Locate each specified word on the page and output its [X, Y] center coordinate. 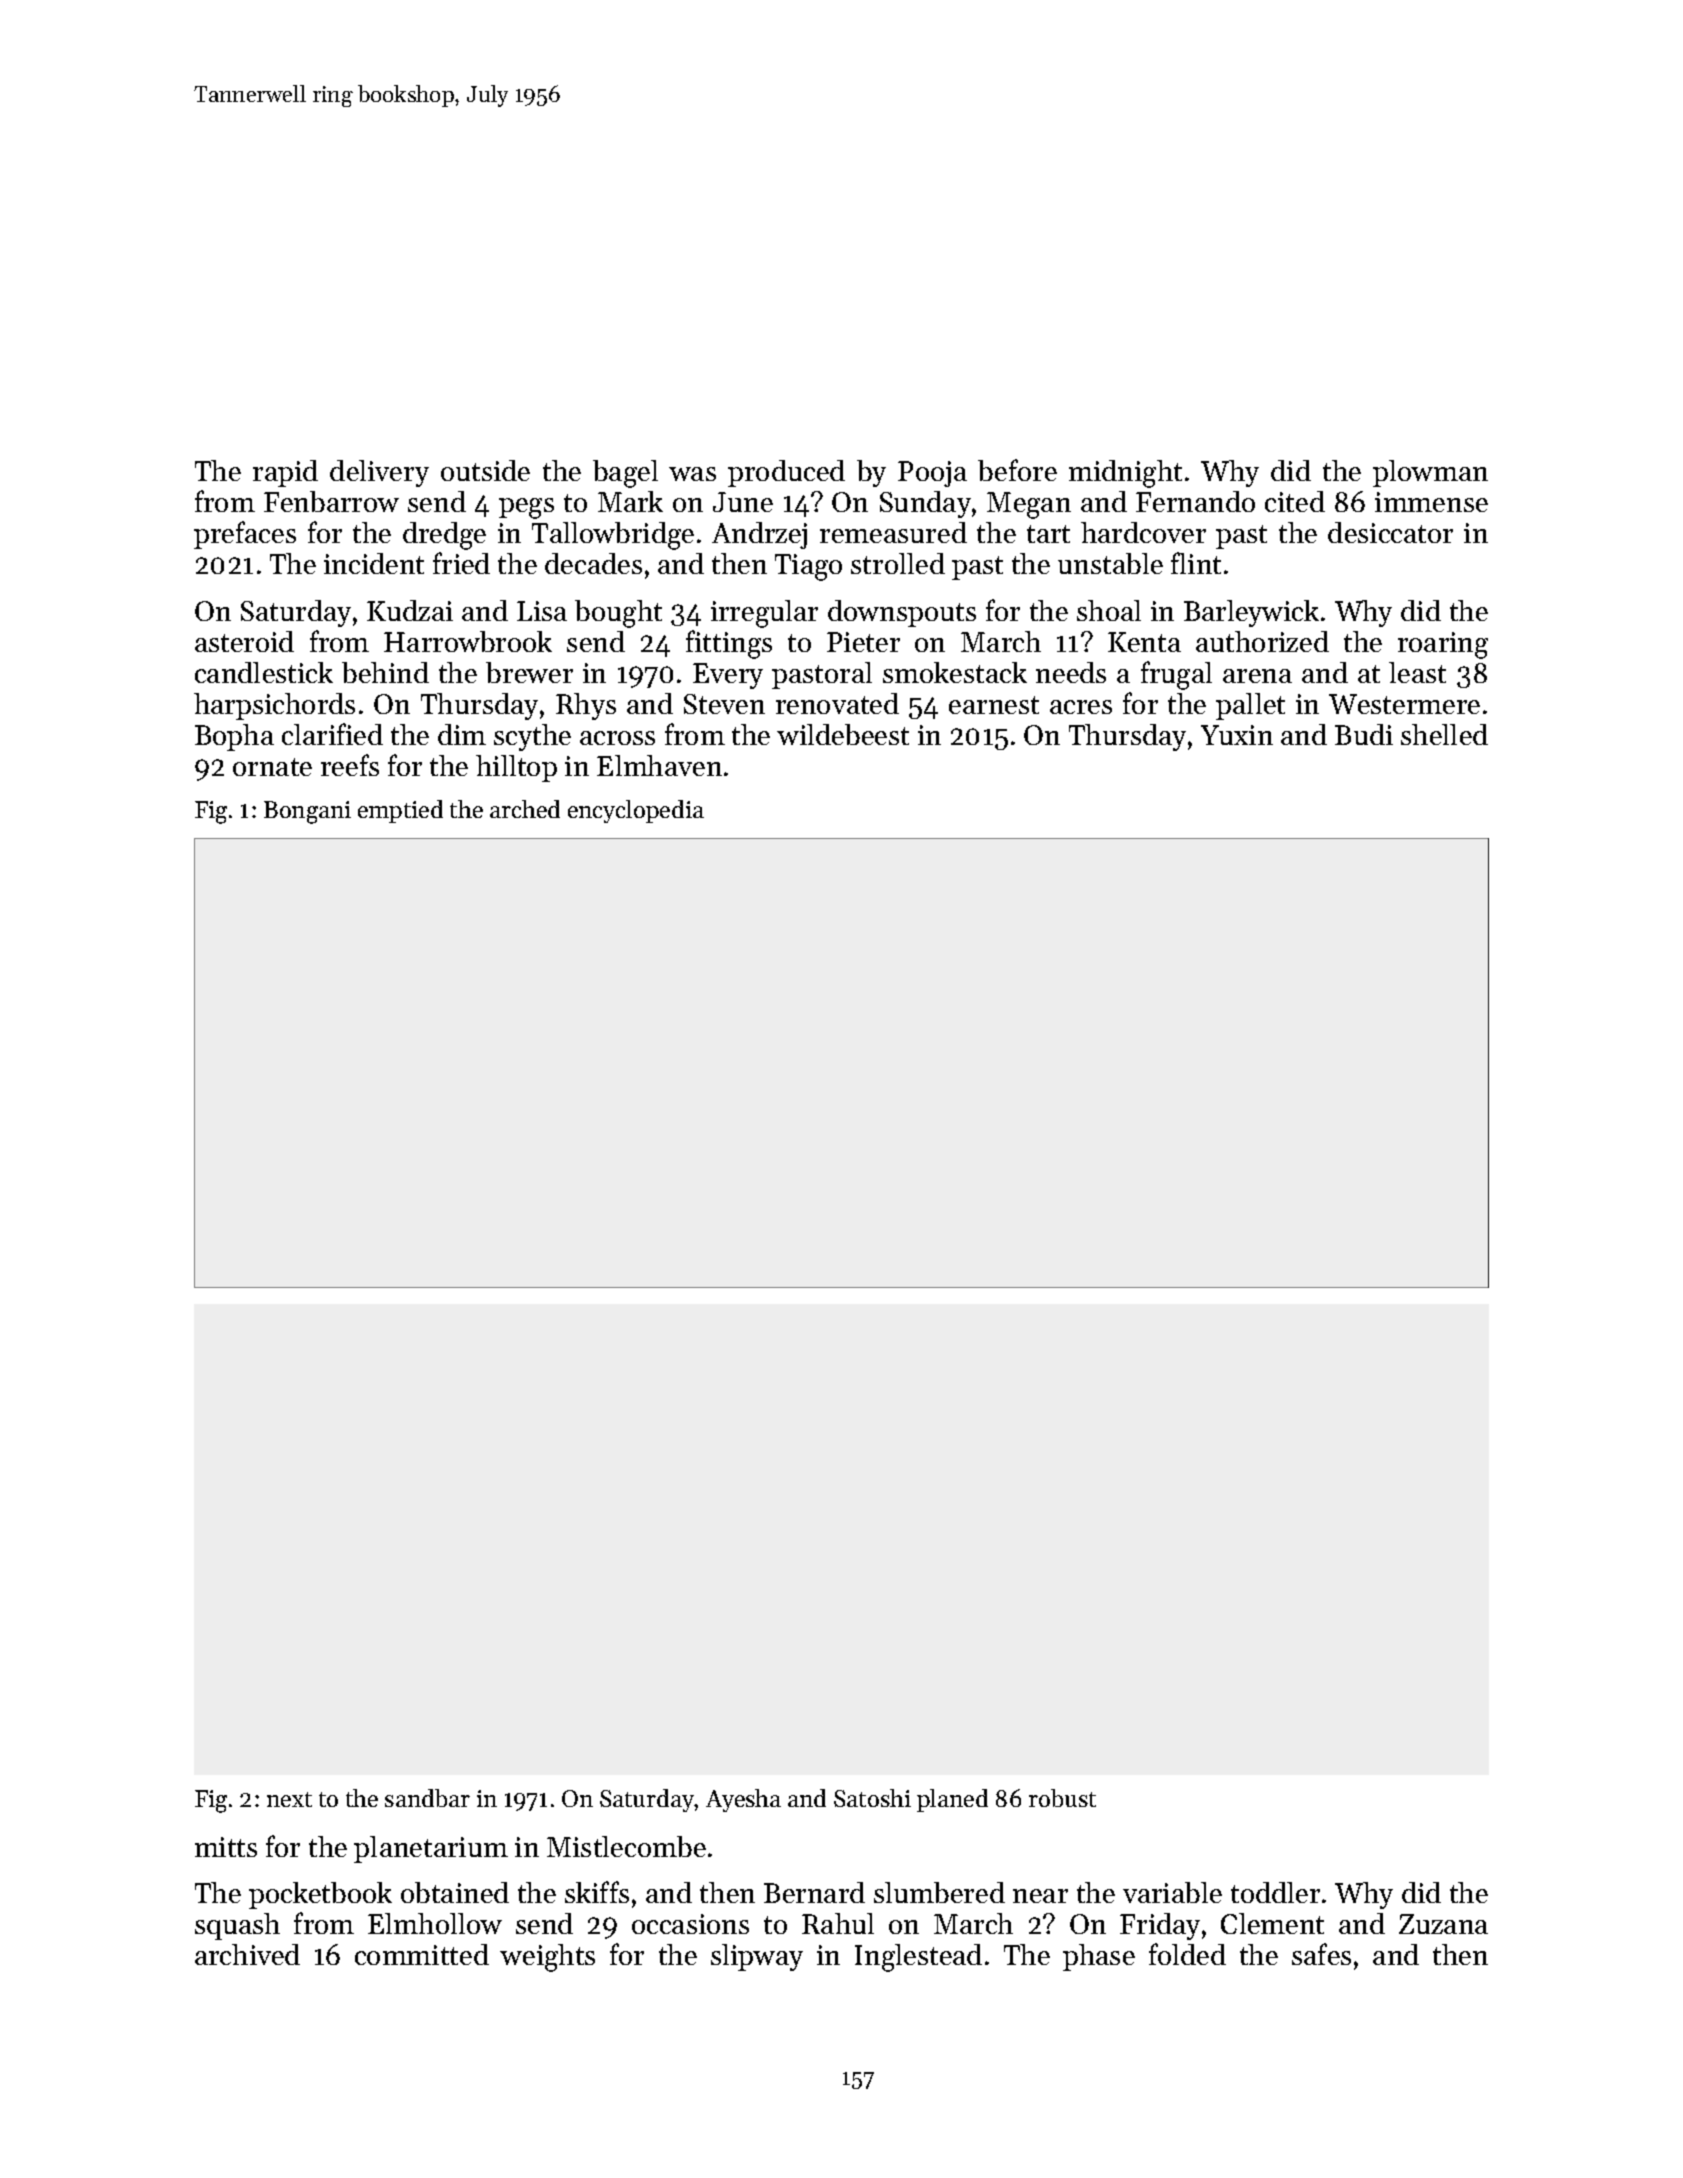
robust [1062, 1798]
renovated [837, 703]
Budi [1364, 734]
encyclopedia [636, 811]
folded [1187, 1954]
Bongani [307, 812]
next [289, 1799]
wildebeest [843, 734]
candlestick [264, 672]
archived [247, 1954]
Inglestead [918, 1958]
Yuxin [1237, 735]
